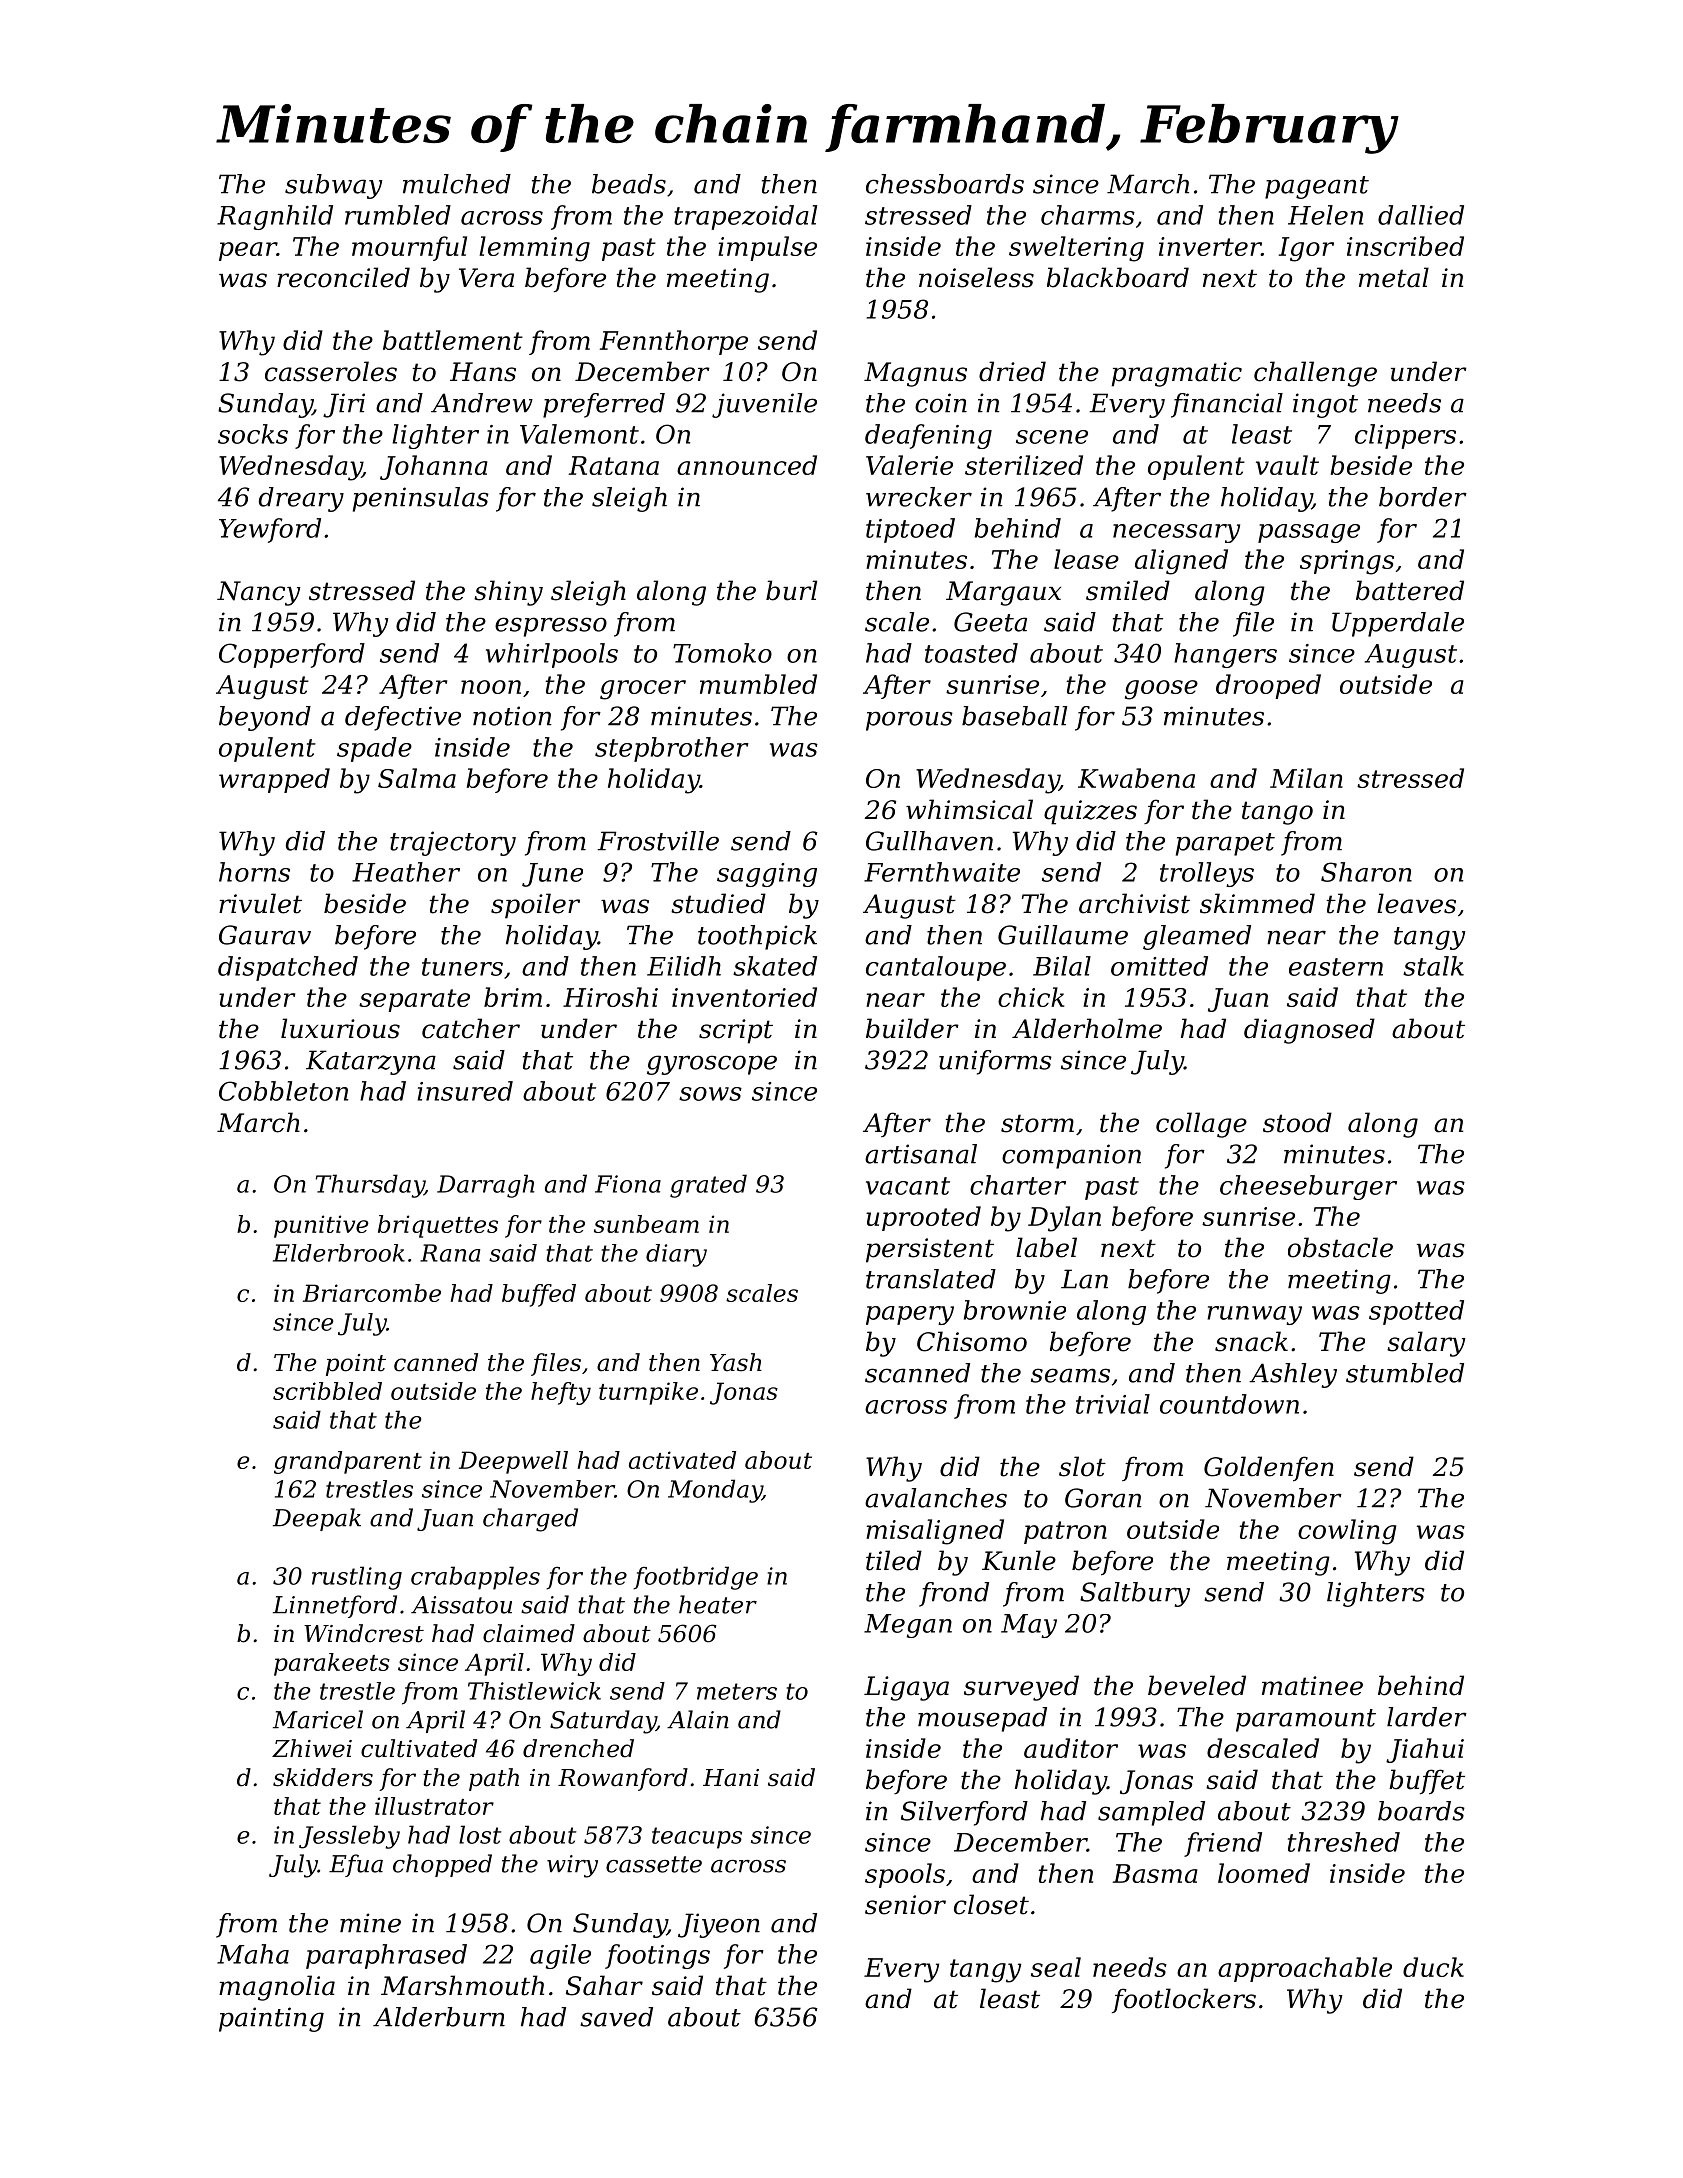 The height and width of the image is (2178, 1683). What do you see at coordinates (480, 1834) in the image?
I see `lost` at bounding box center [480, 1834].
